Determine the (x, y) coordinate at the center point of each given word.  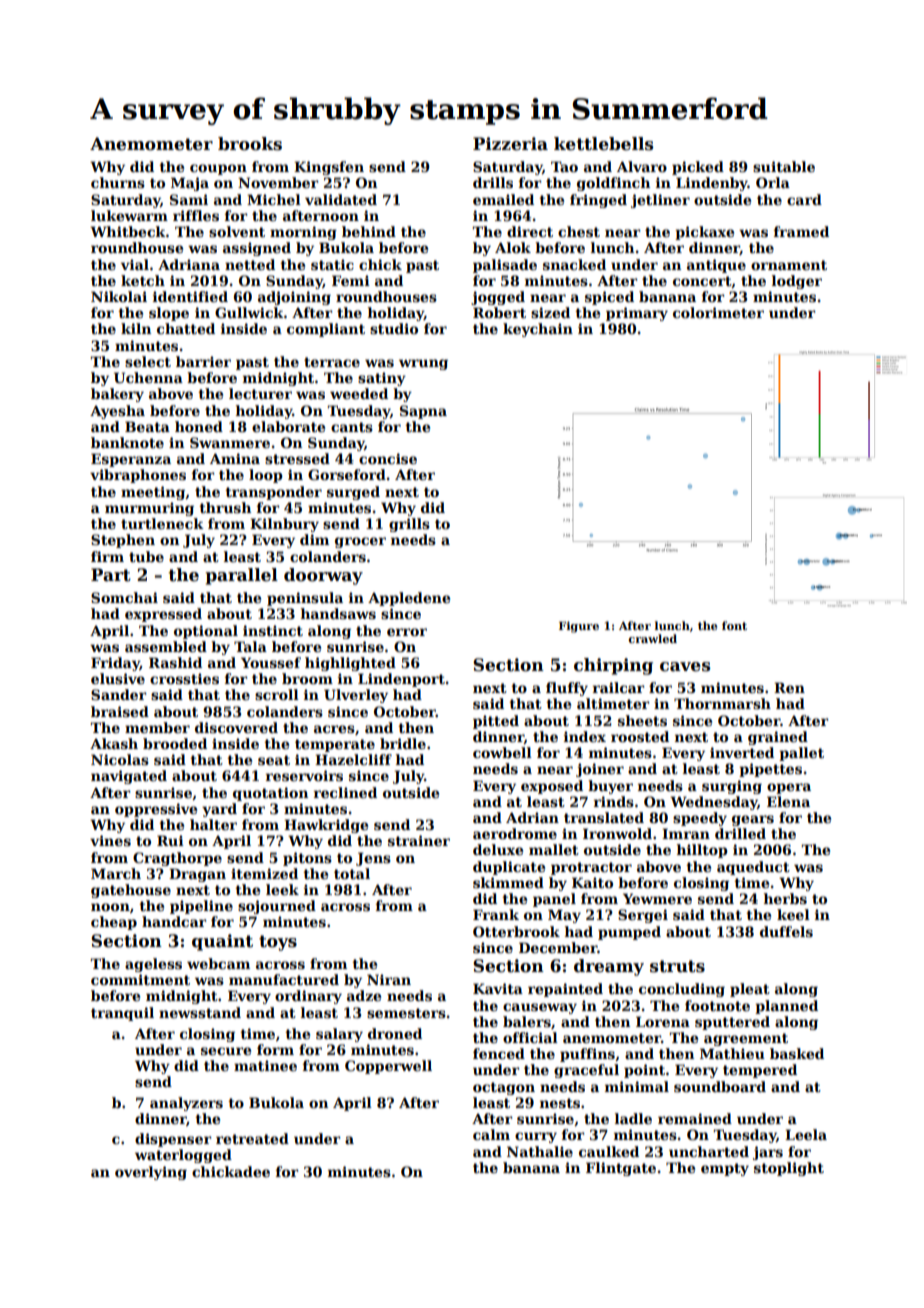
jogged (498, 298)
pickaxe (704, 233)
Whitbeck (128, 231)
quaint (222, 942)
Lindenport (401, 680)
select (148, 361)
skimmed (508, 882)
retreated (252, 1138)
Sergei (643, 916)
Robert (499, 312)
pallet (801, 754)
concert (702, 282)
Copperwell (388, 1067)
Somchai (124, 597)
